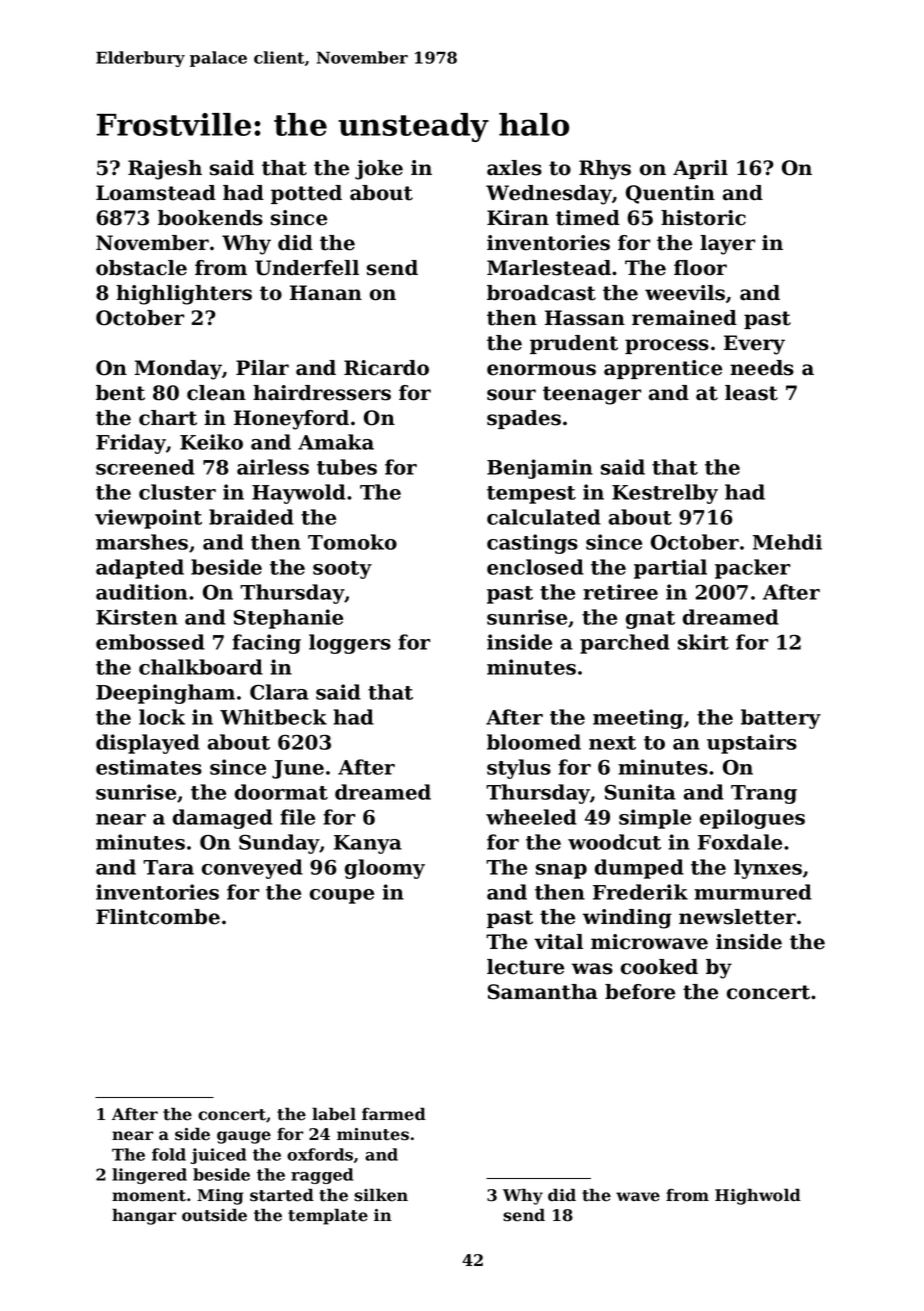 This screenshot has height=1311, width=924. What do you see at coordinates (758, 1196) in the screenshot?
I see `Highwold` at bounding box center [758, 1196].
